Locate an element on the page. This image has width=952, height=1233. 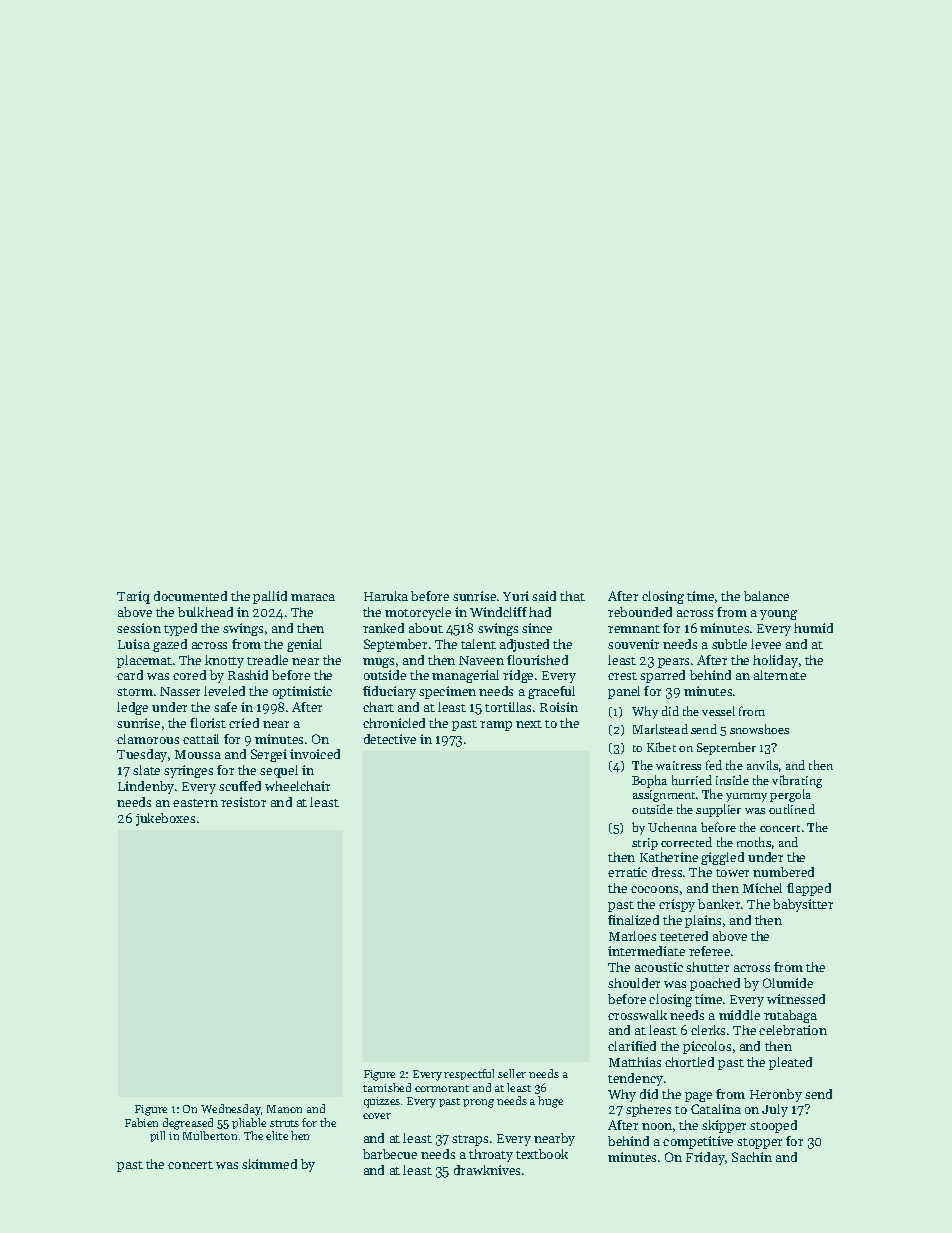
Haruka is located at coordinates (386, 596).
